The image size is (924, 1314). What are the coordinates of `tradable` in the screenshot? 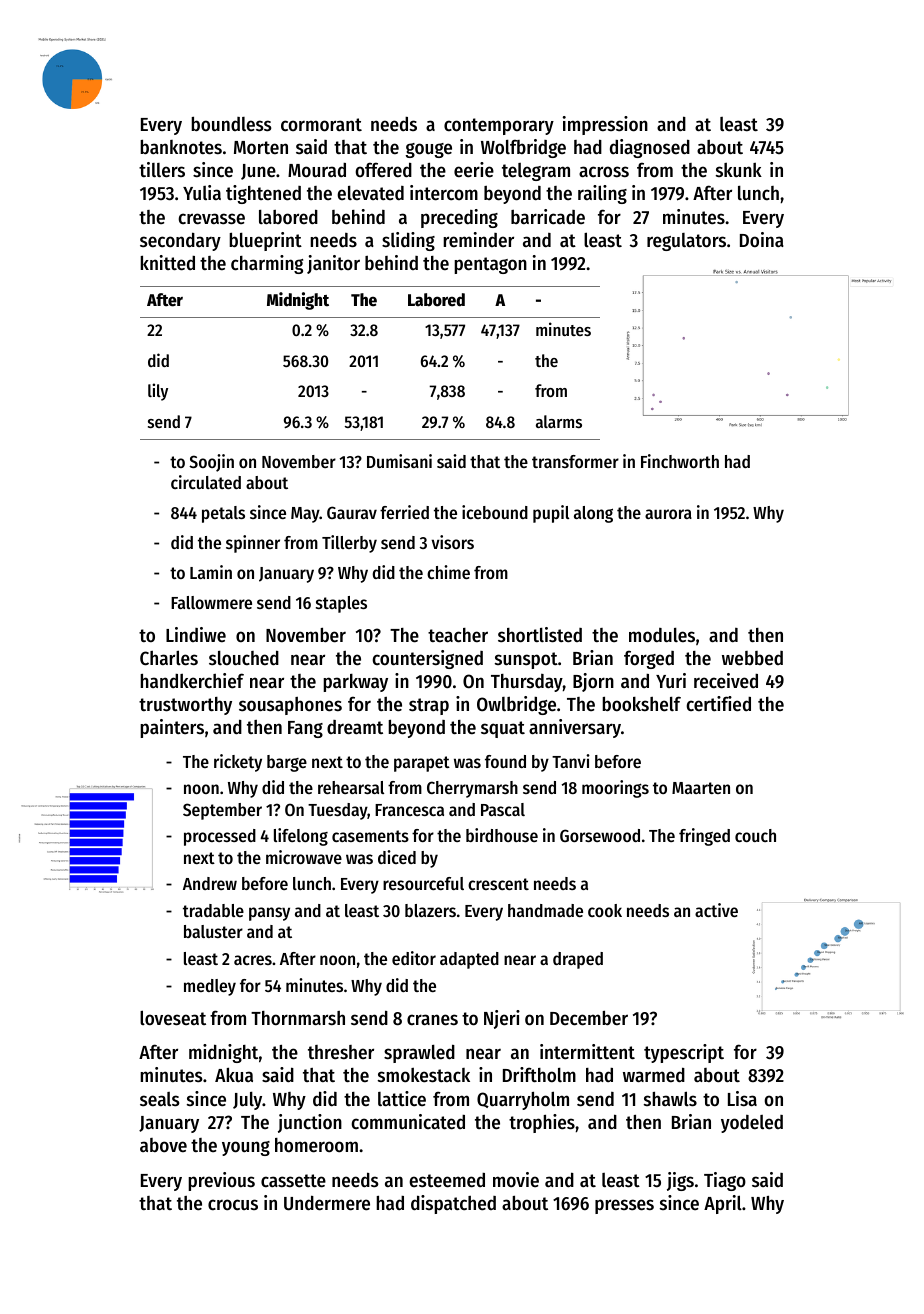 It's located at (213, 910).
